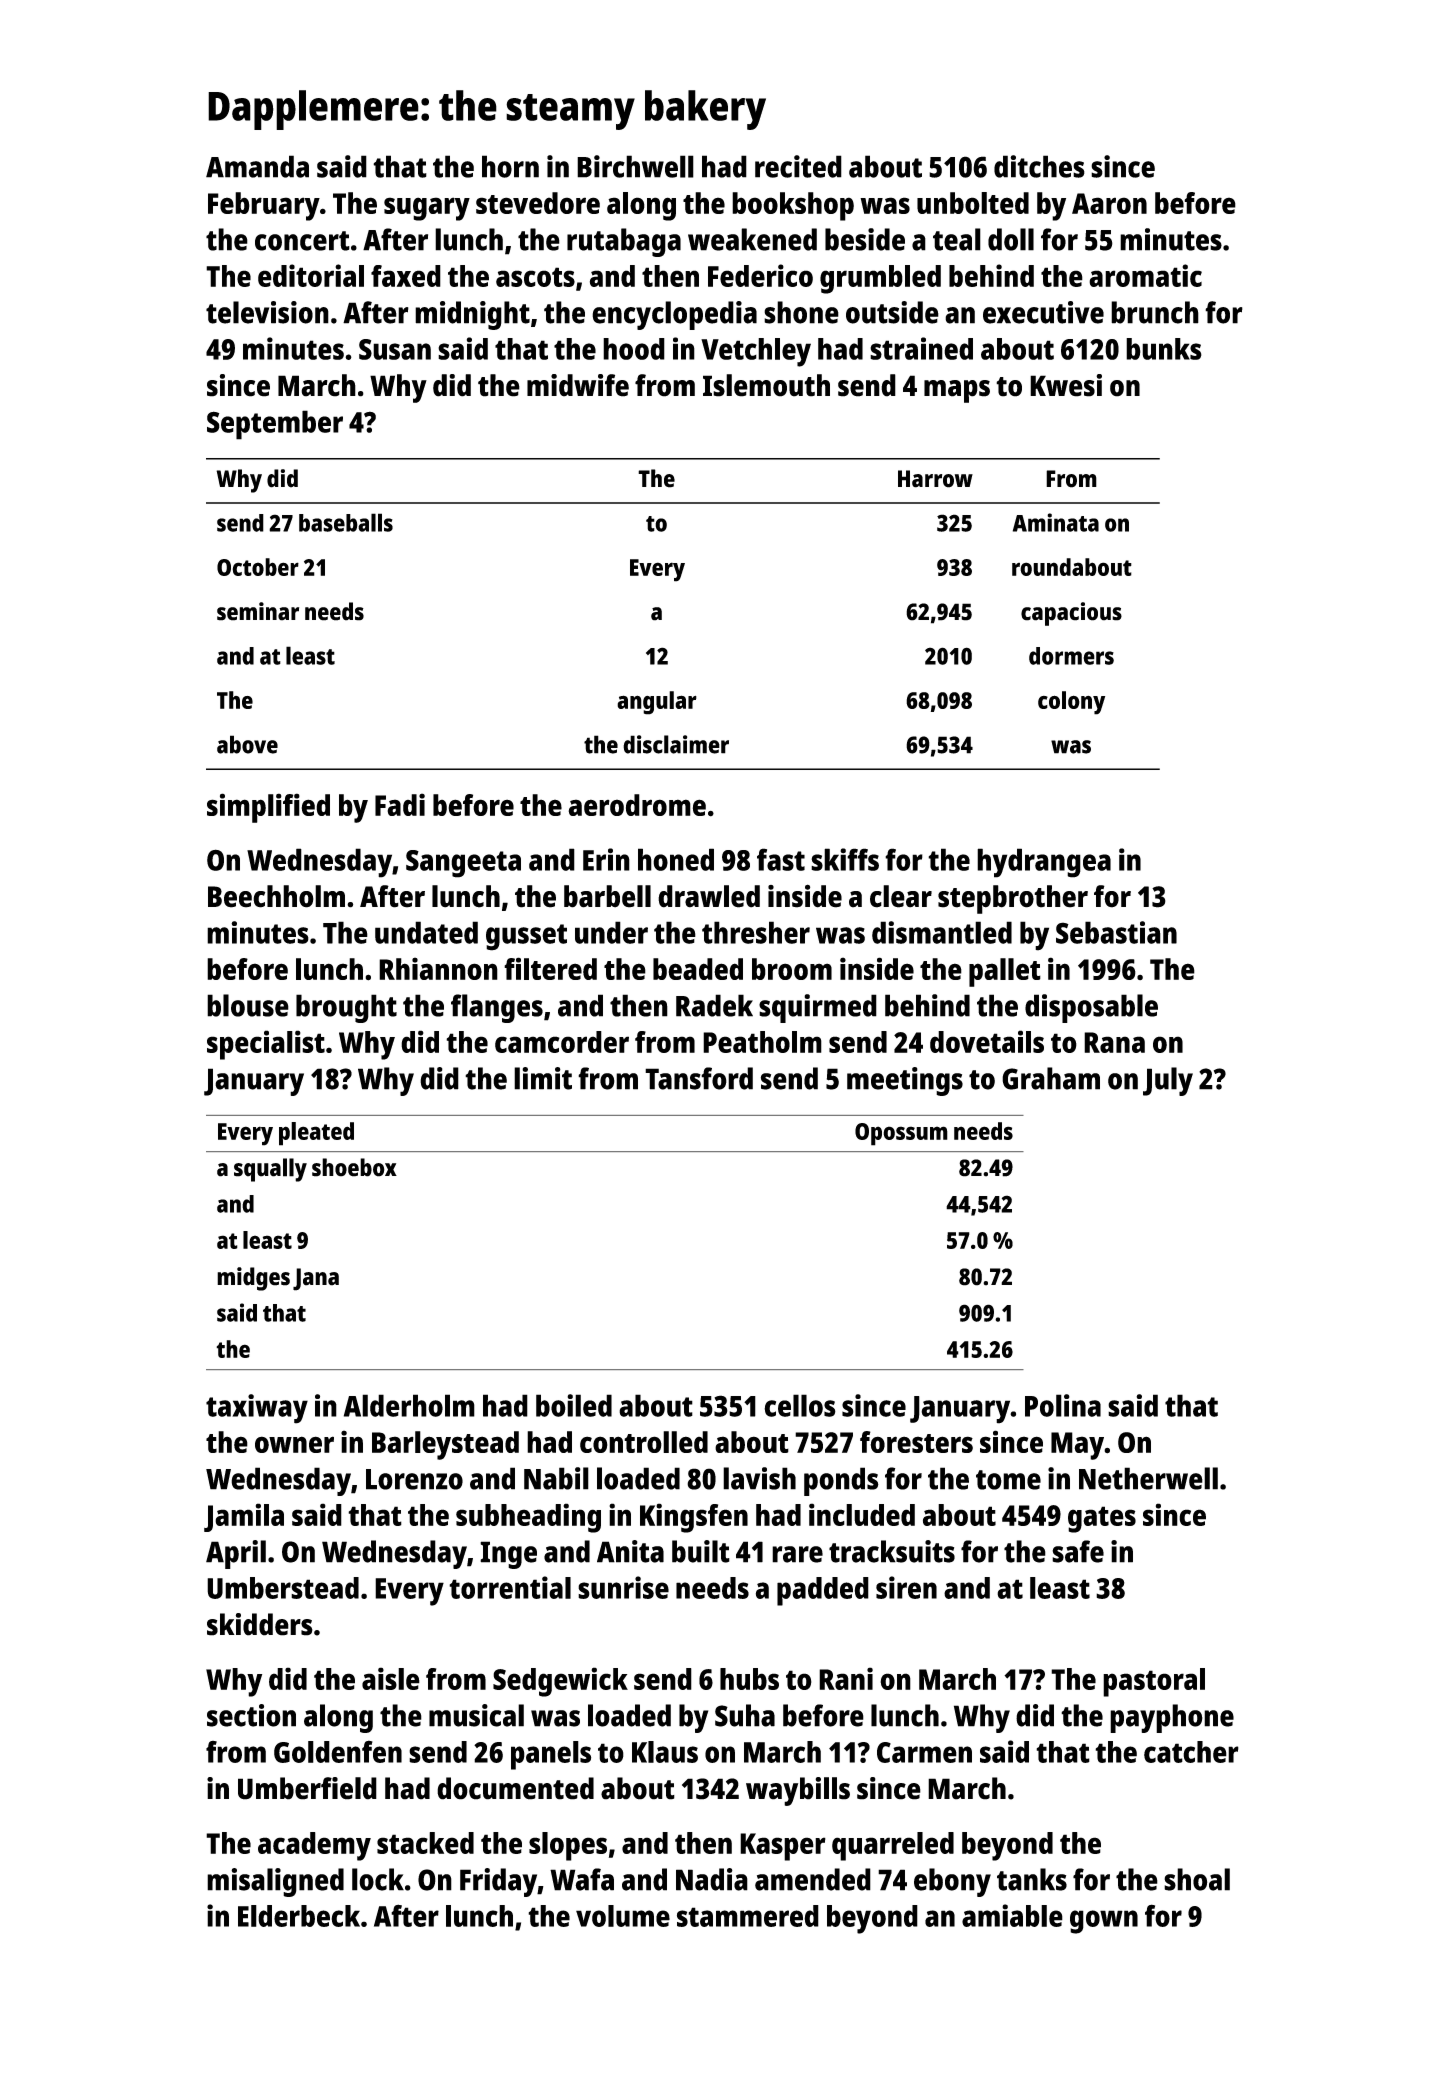 The height and width of the screenshot is (2100, 1450). Describe the element at coordinates (1063, 1405) in the screenshot. I see `Polina` at that location.
